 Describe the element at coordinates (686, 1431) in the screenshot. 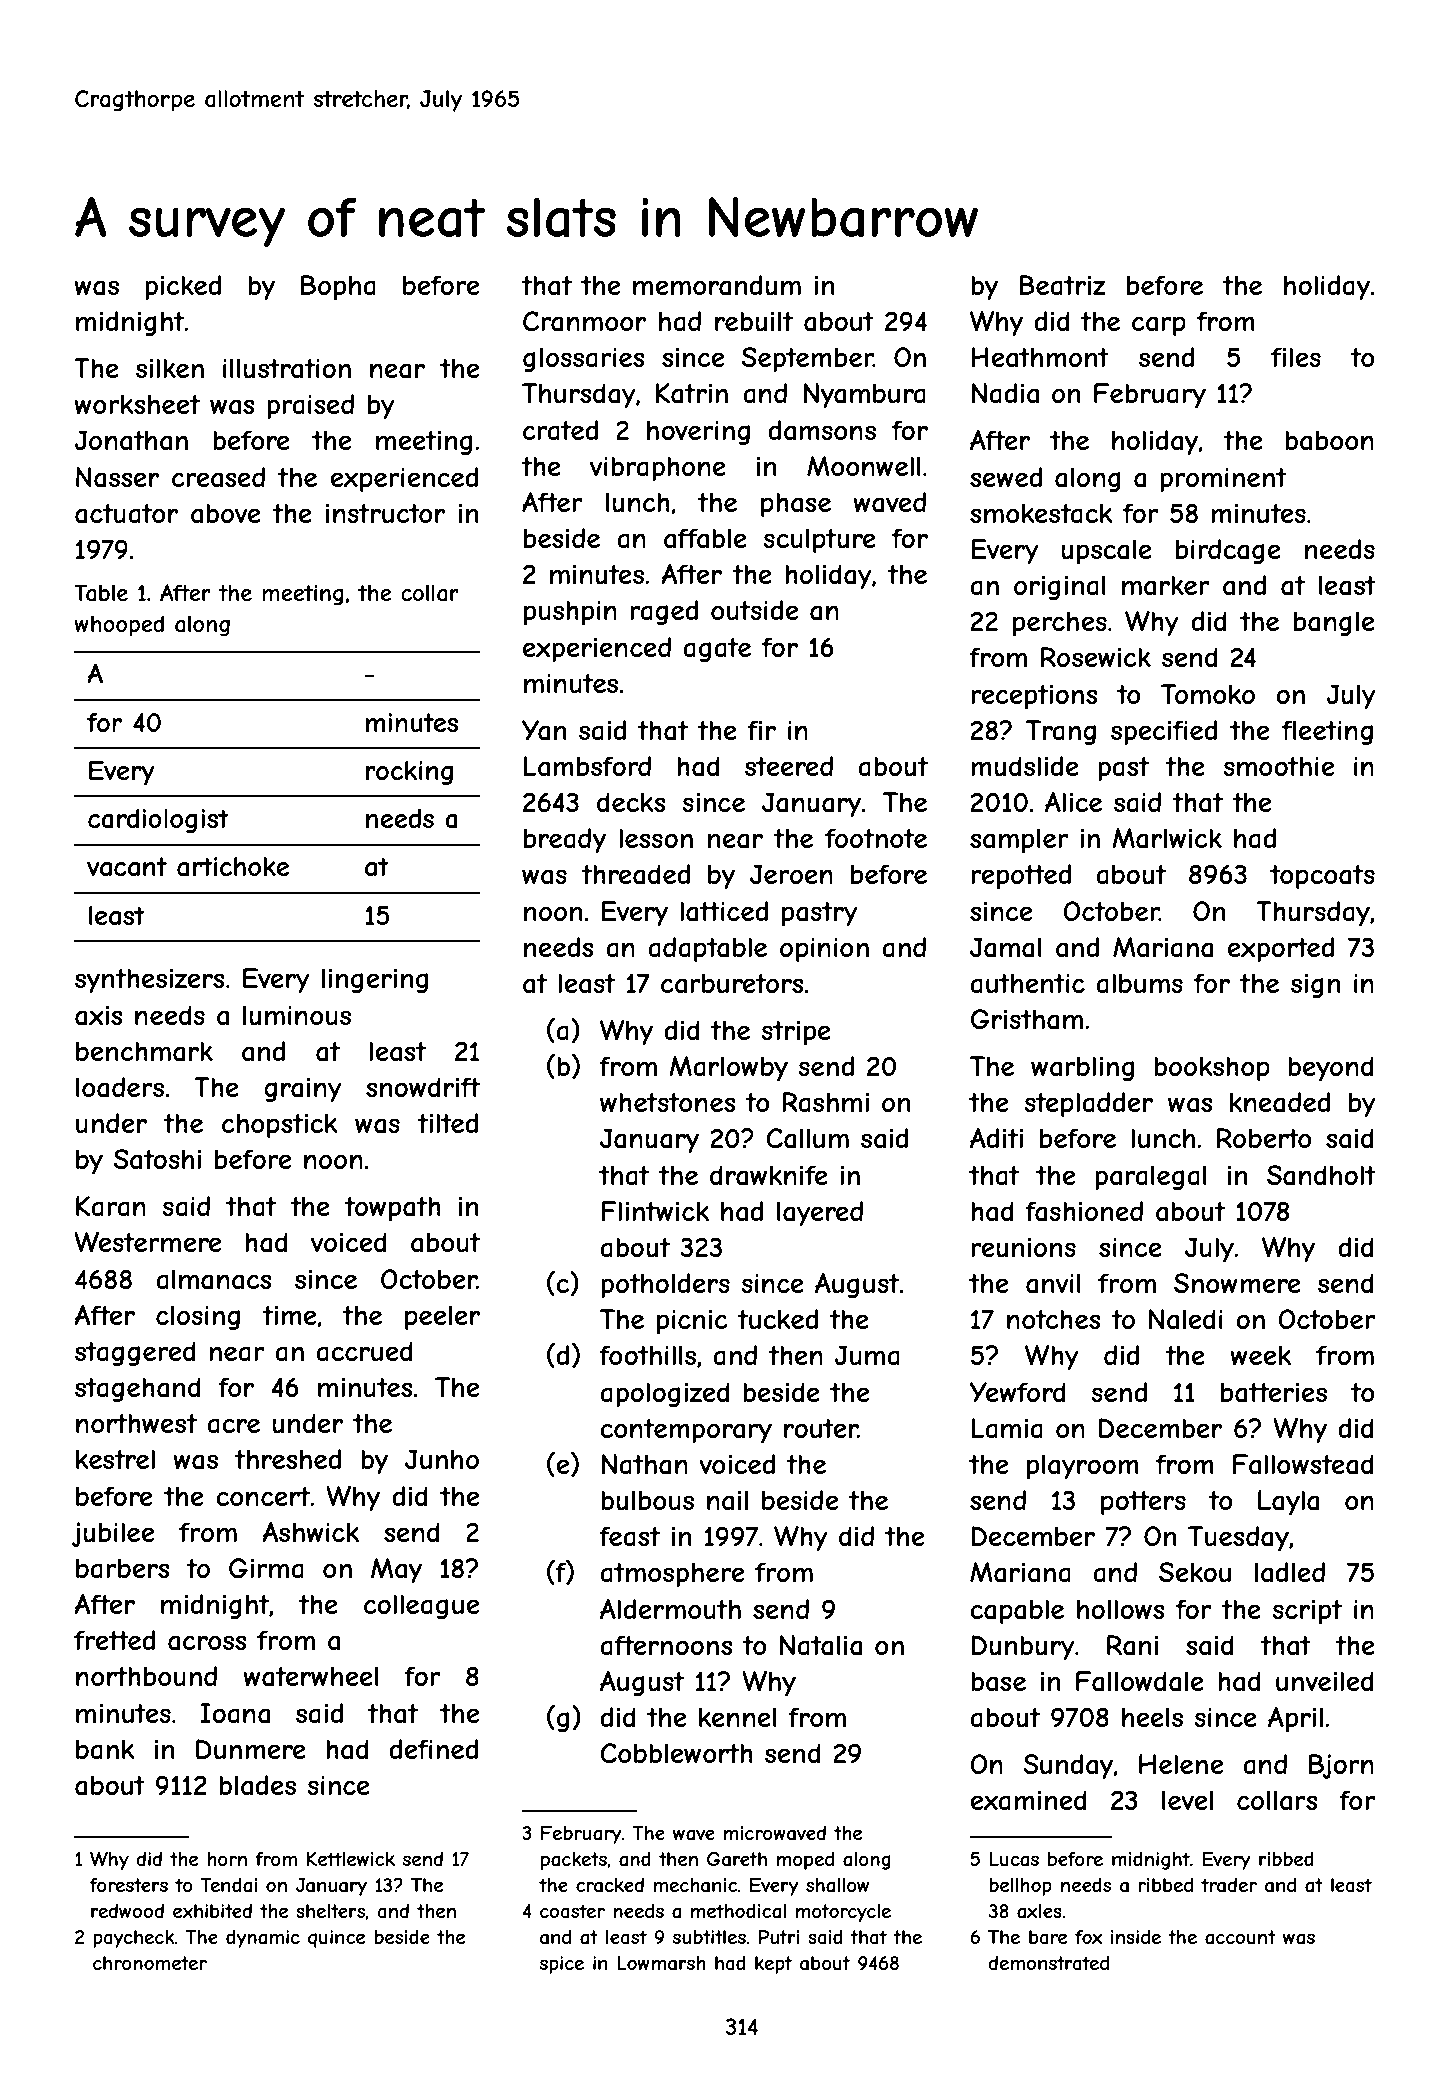

I see `contemporary` at that location.
